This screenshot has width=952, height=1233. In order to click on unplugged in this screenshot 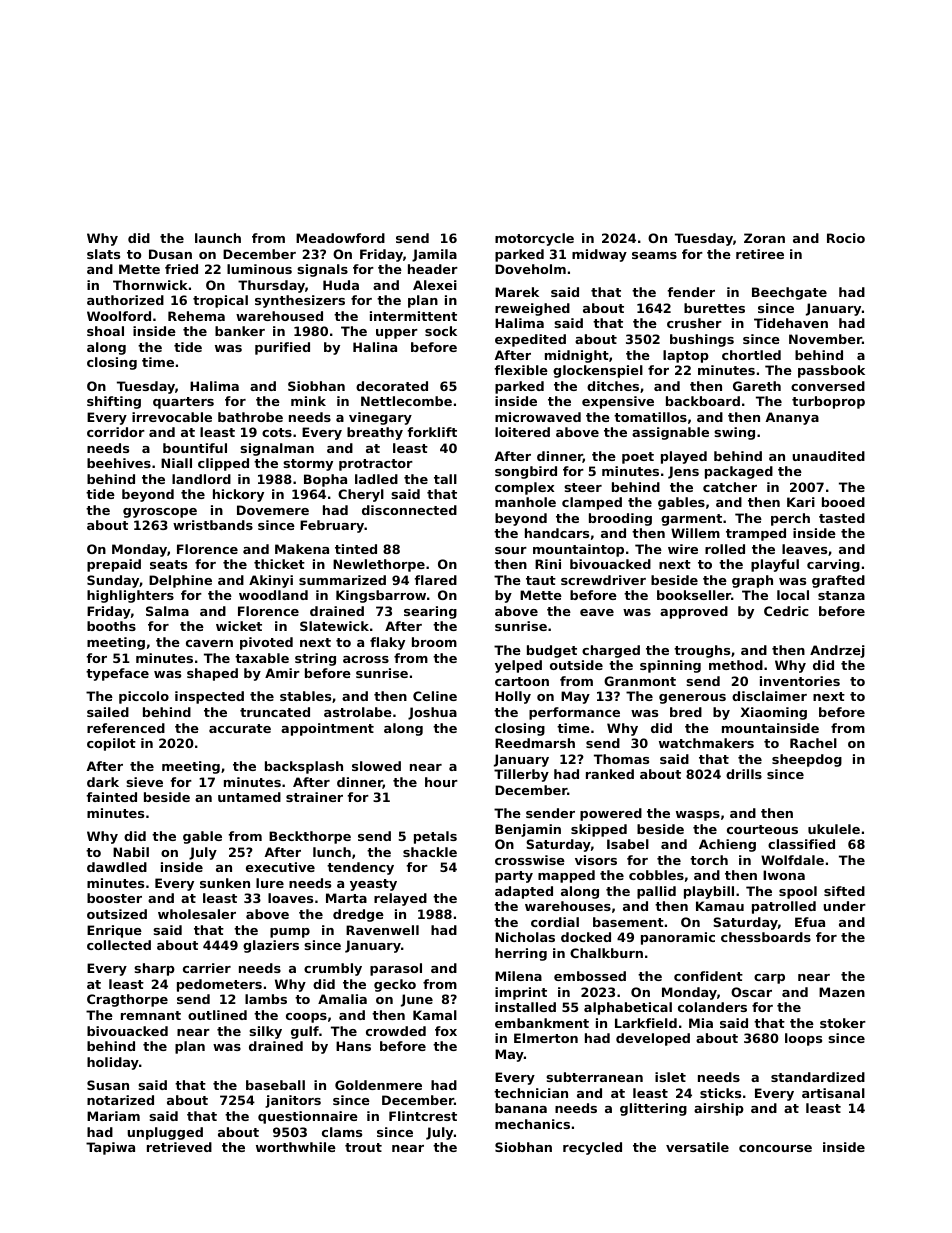, I will do `click(165, 1133)`.
